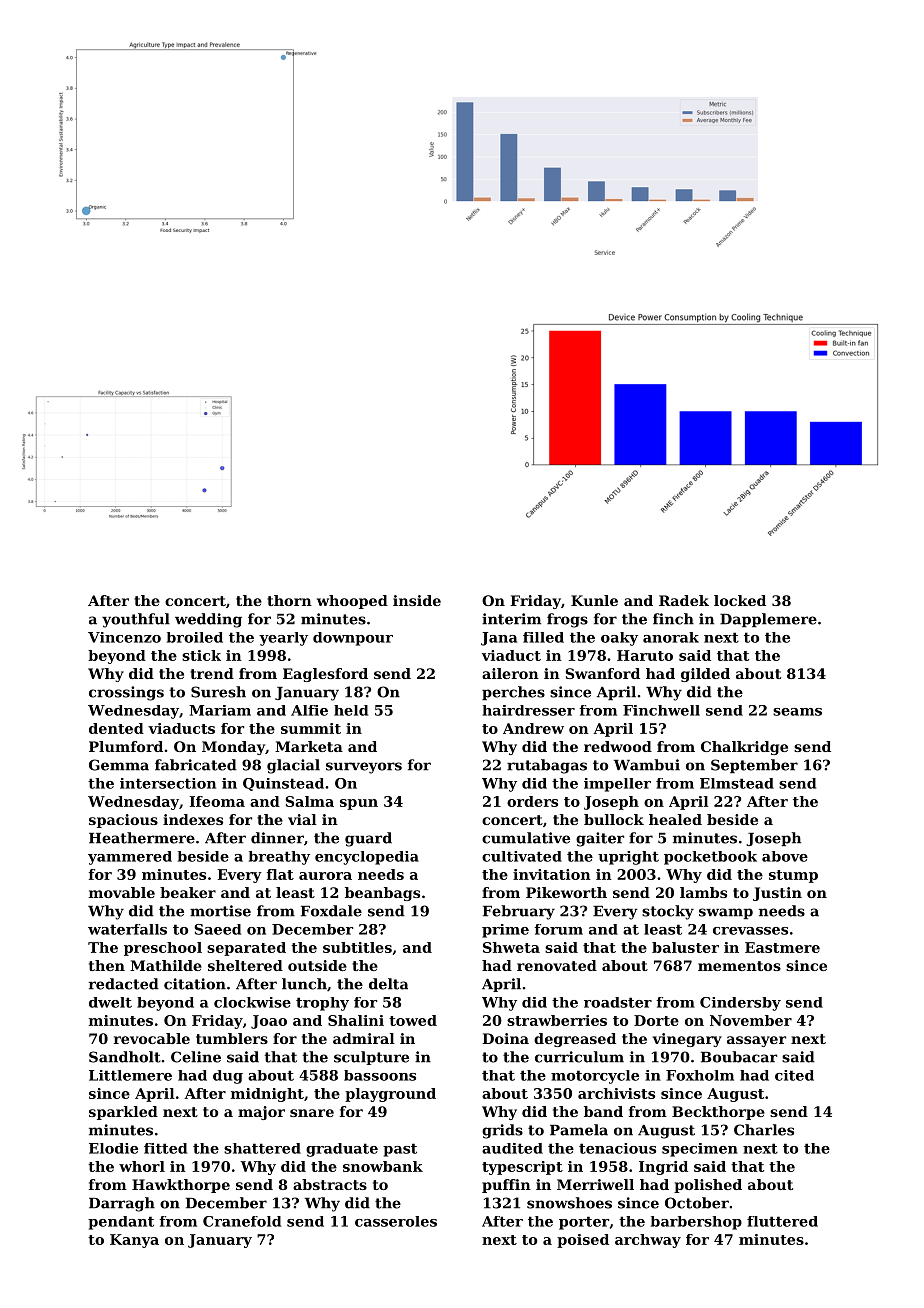 Image resolution: width=924 pixels, height=1308 pixels. I want to click on Cranefold, so click(242, 1221).
